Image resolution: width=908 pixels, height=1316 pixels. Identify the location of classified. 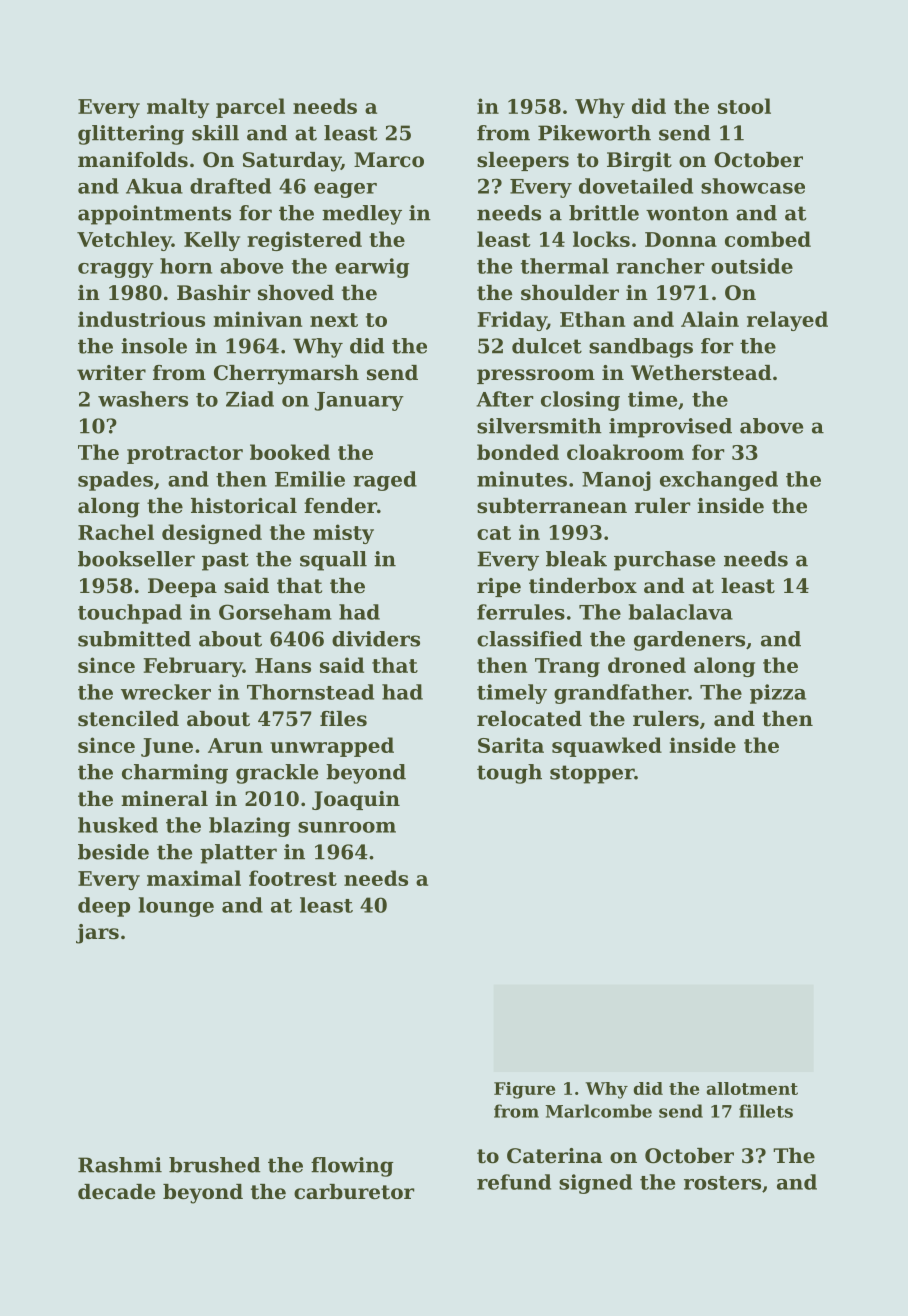
(529, 639).
